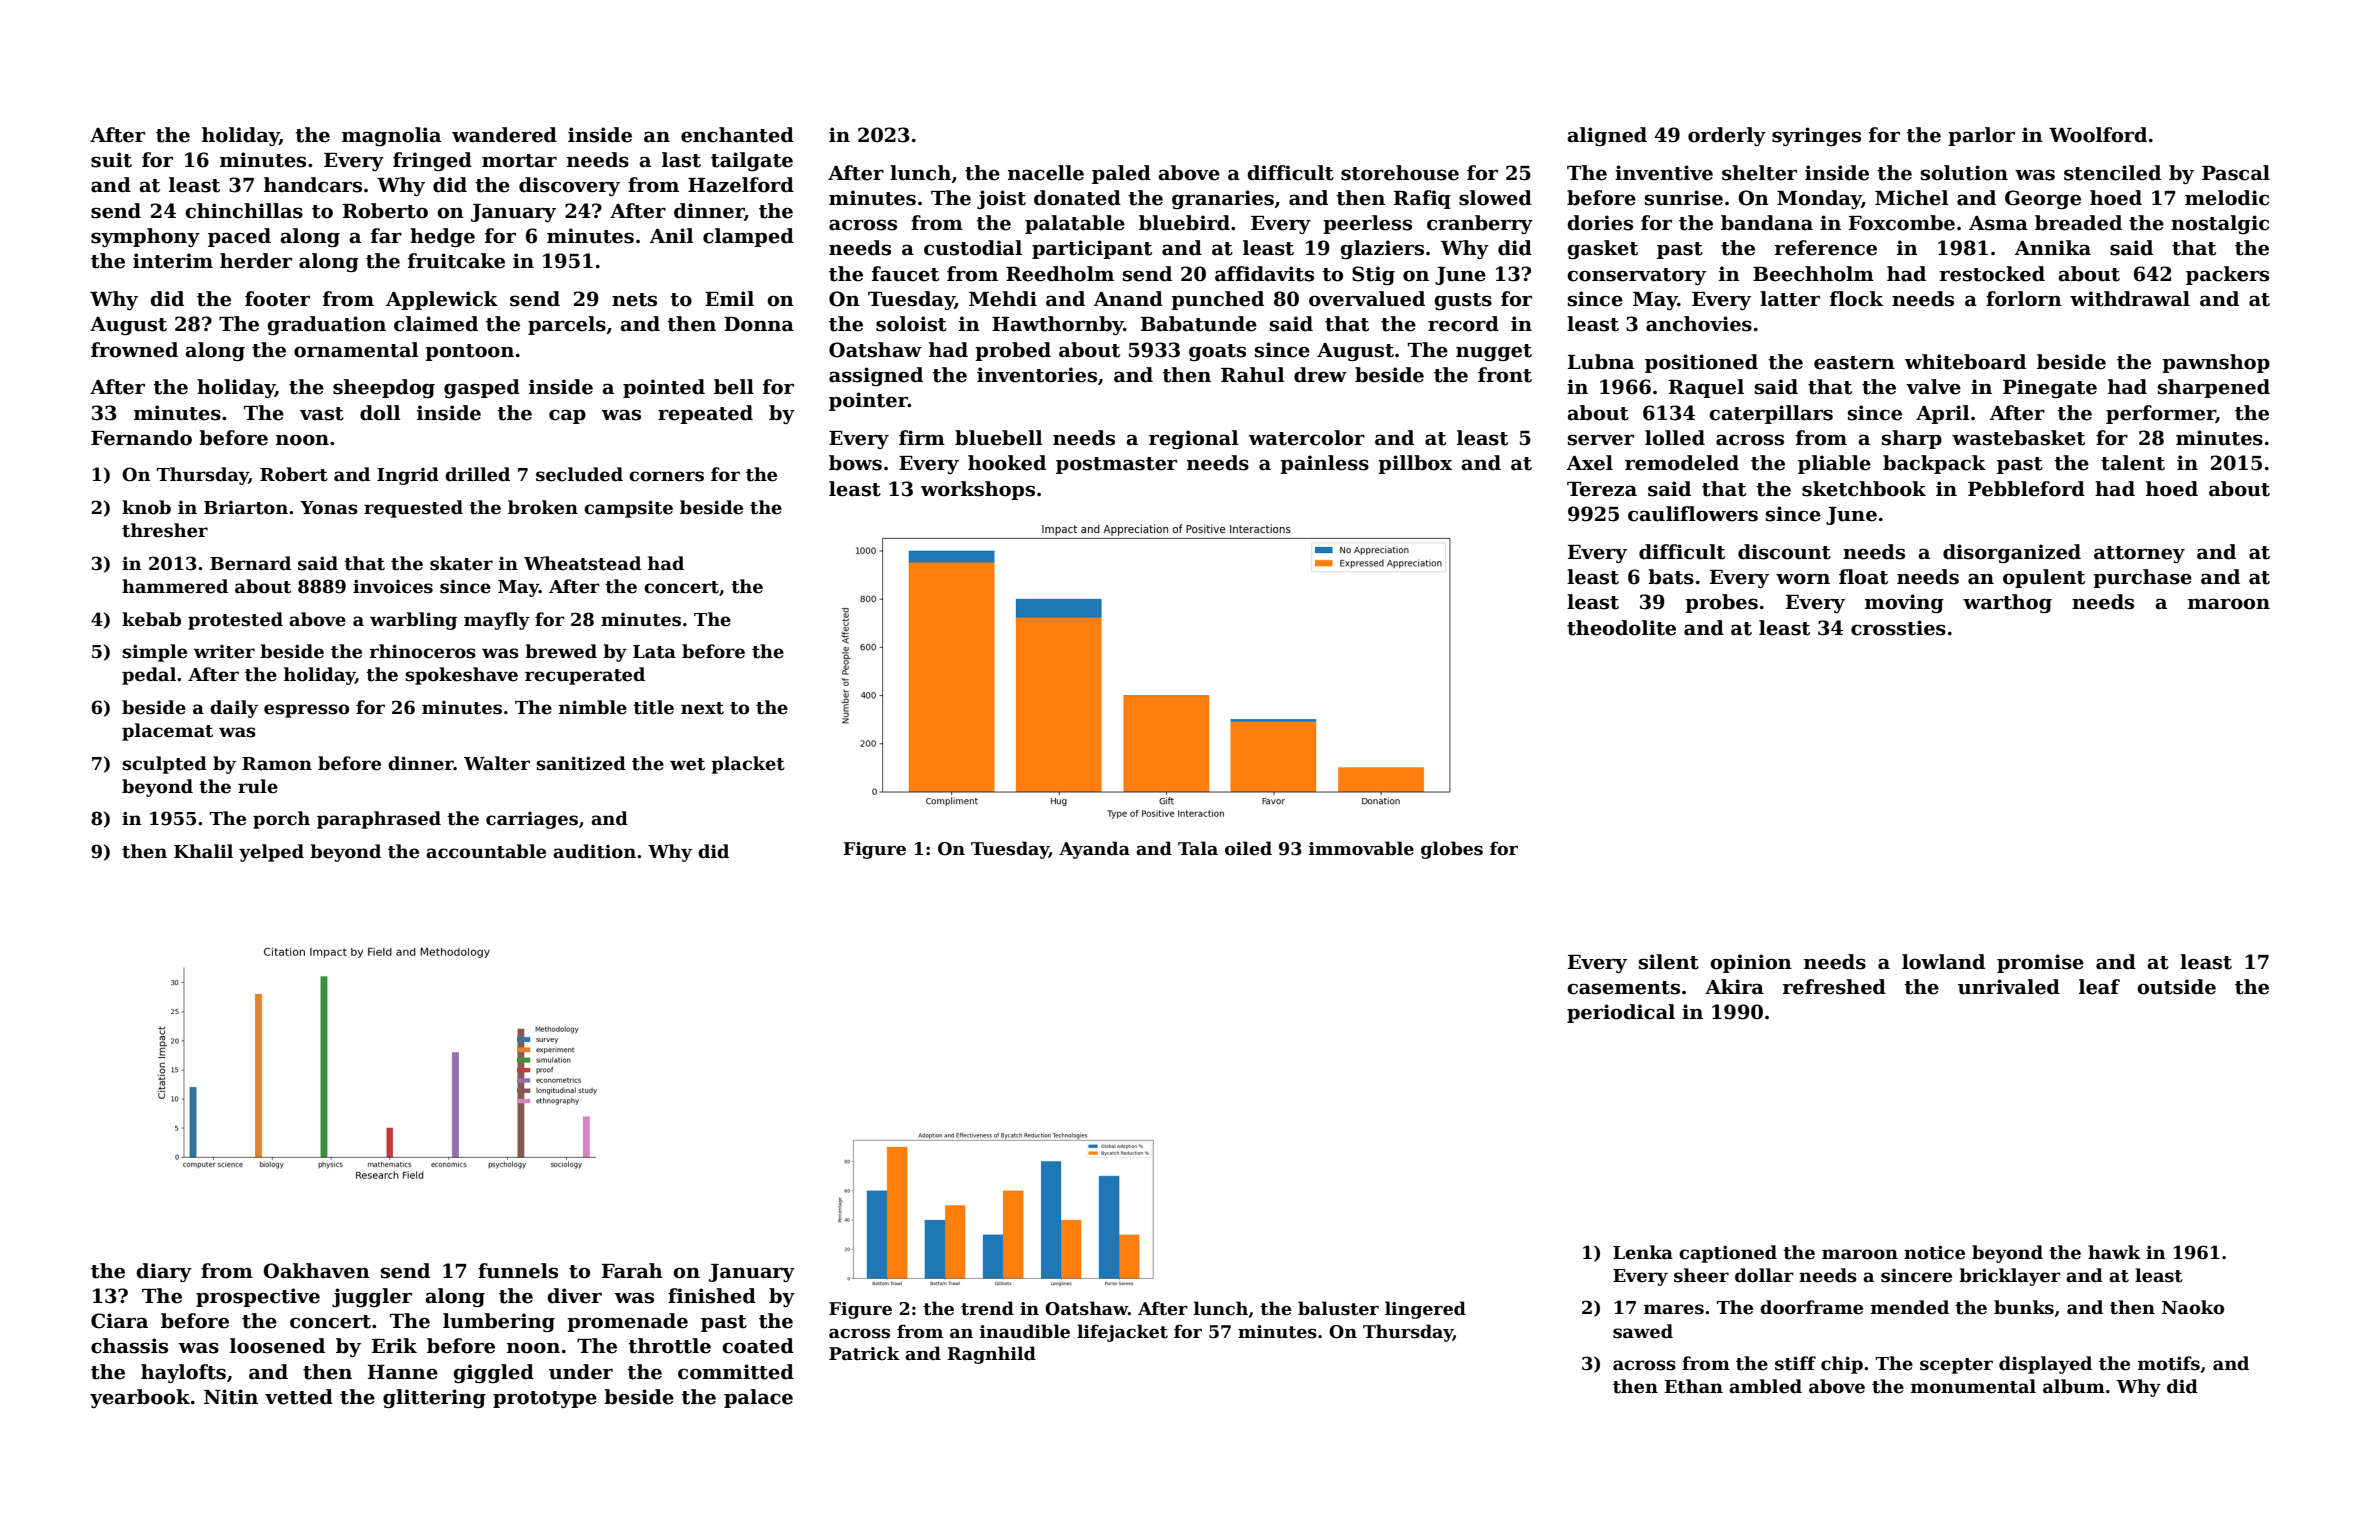  What do you see at coordinates (1253, 375) in the screenshot?
I see `Rahul` at bounding box center [1253, 375].
